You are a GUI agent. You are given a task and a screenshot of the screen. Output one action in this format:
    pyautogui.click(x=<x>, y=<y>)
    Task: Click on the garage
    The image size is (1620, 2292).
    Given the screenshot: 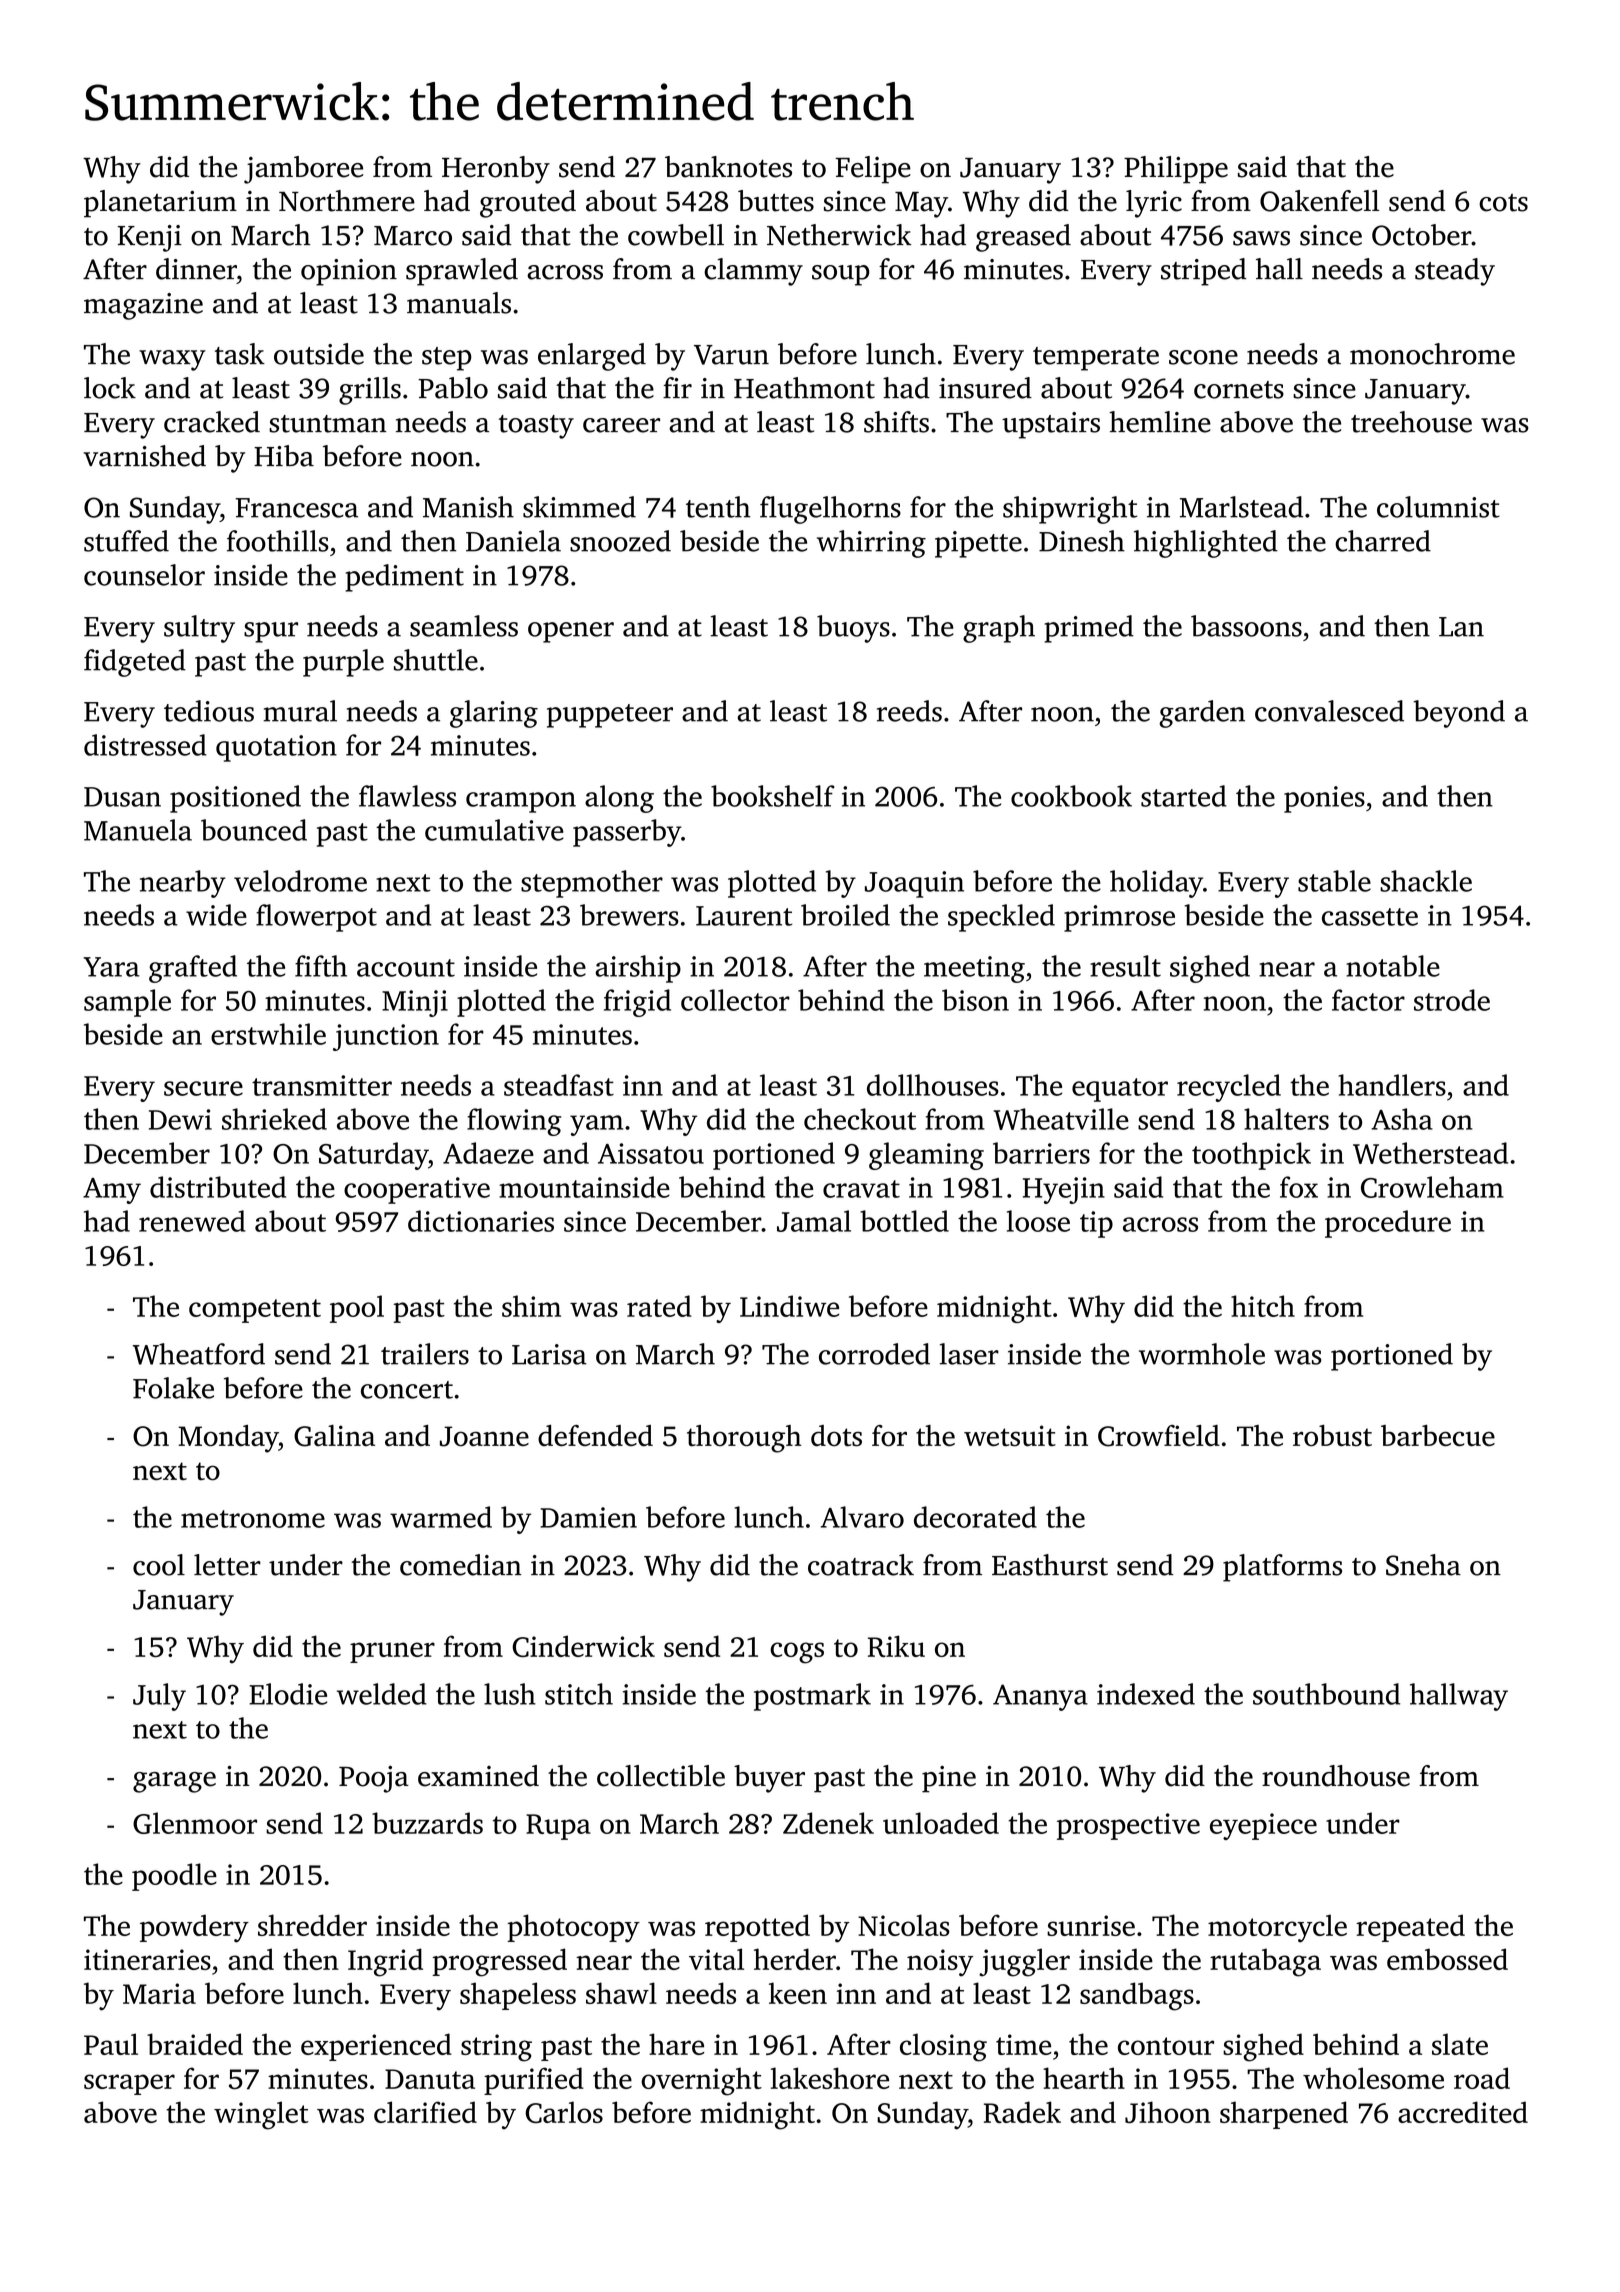 What is the action you would take?
    pyautogui.click(x=174, y=1782)
